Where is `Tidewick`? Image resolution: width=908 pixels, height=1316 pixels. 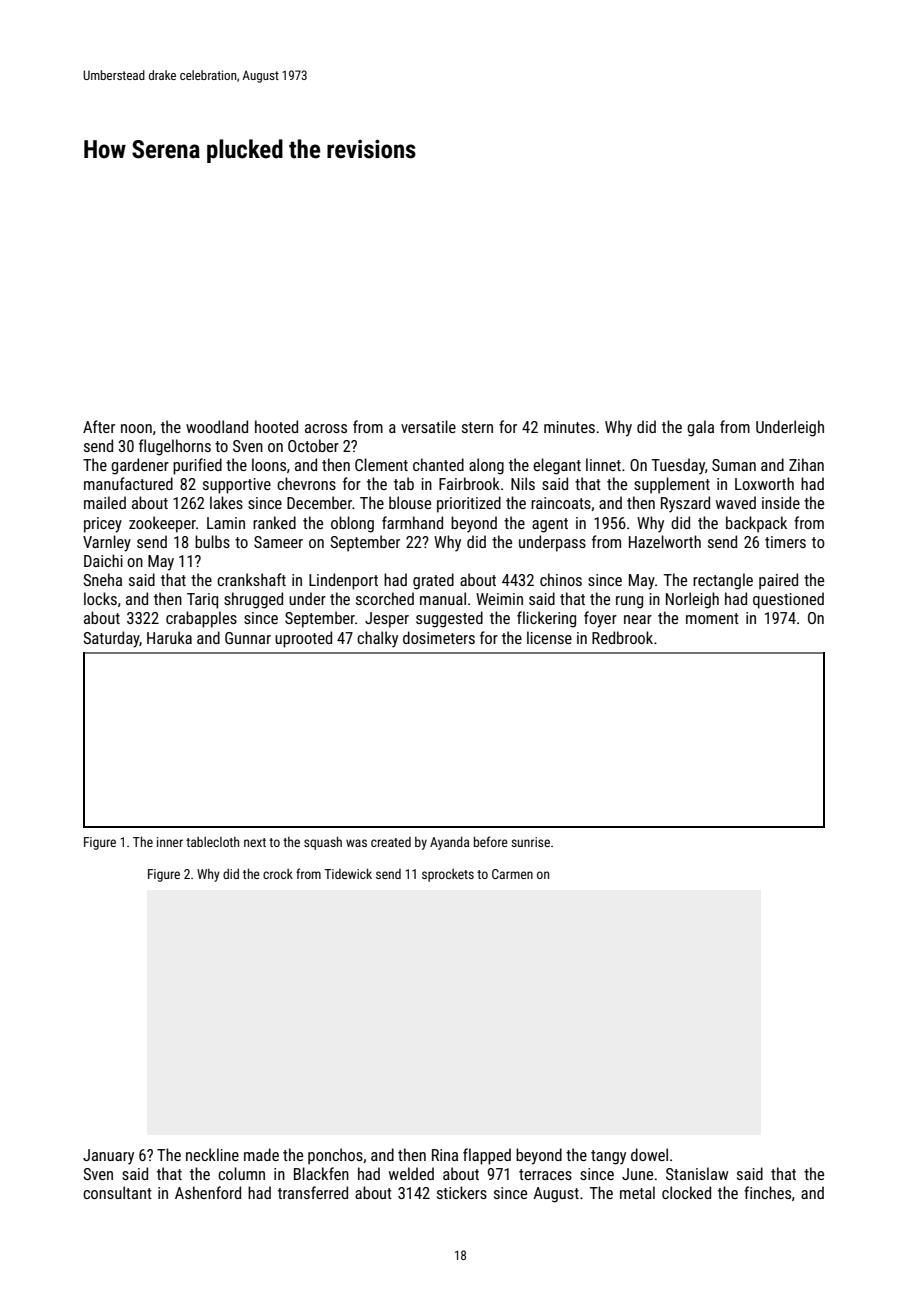
Tidewick is located at coordinates (348, 873).
